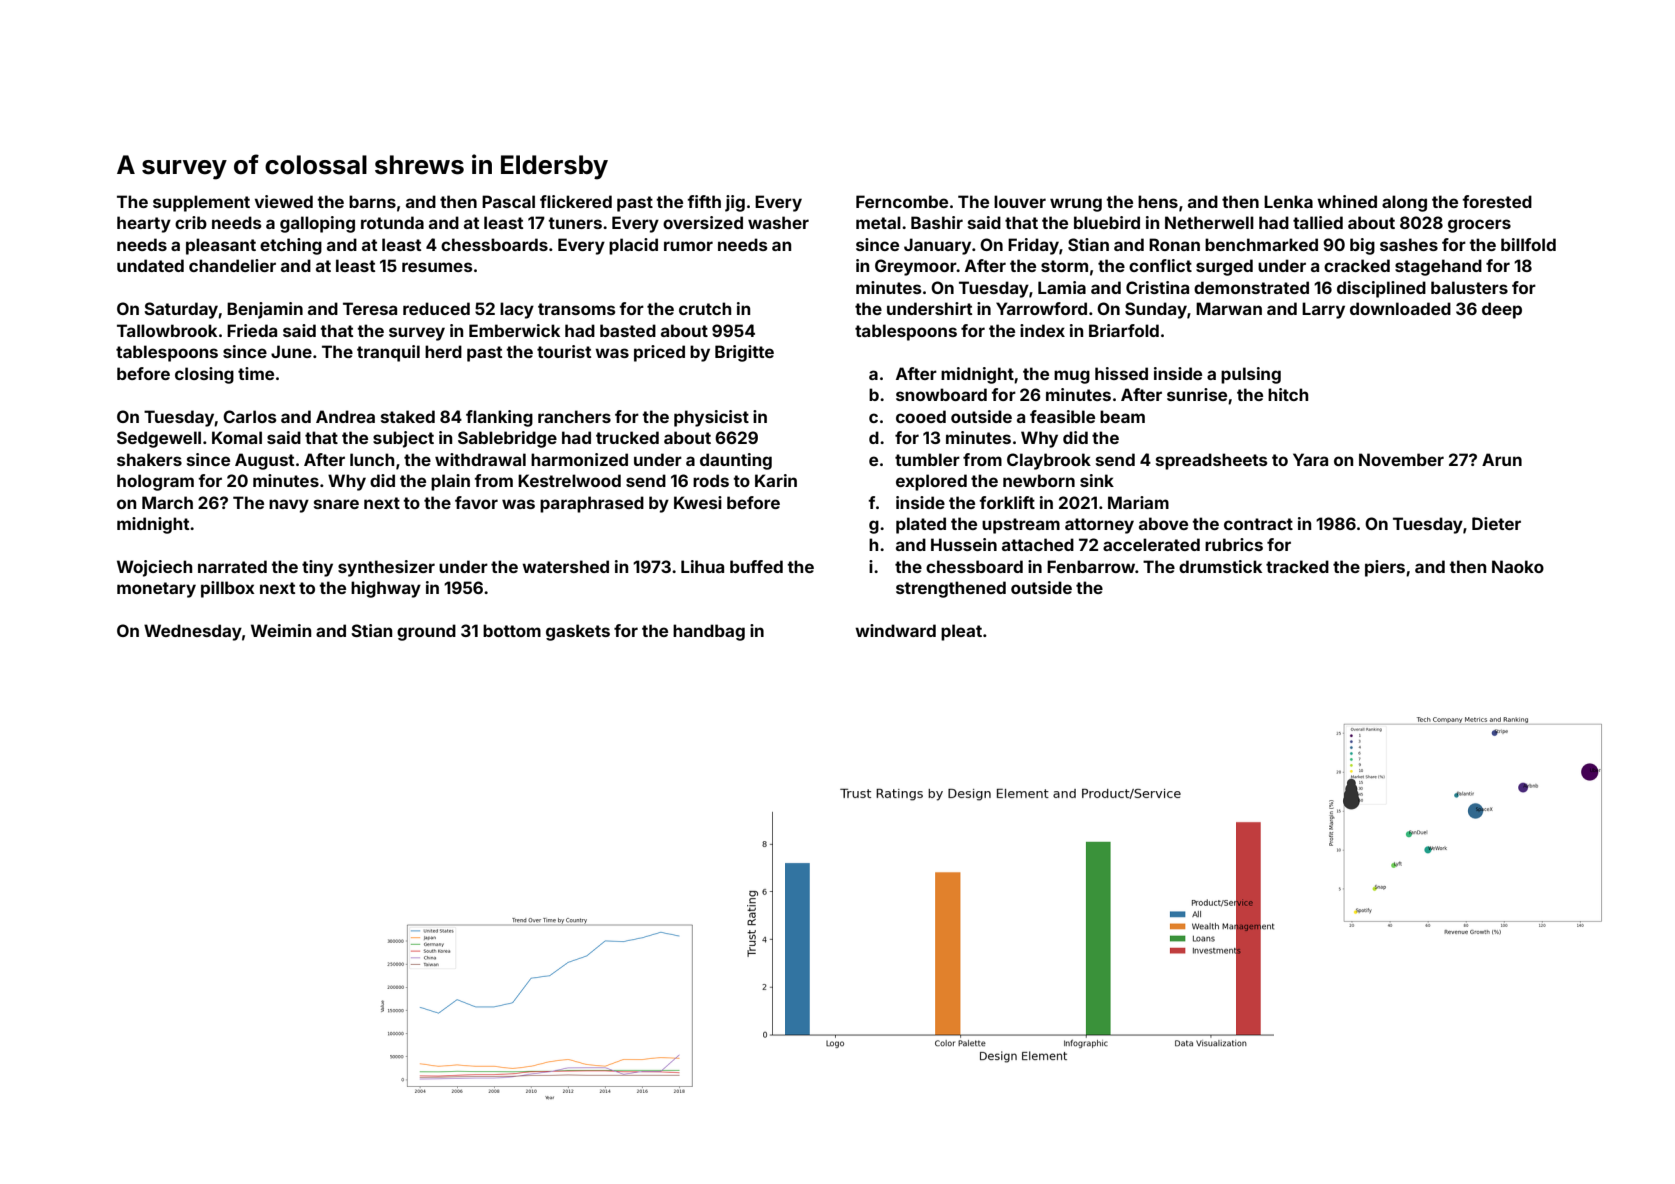  I want to click on closing, so click(204, 375).
